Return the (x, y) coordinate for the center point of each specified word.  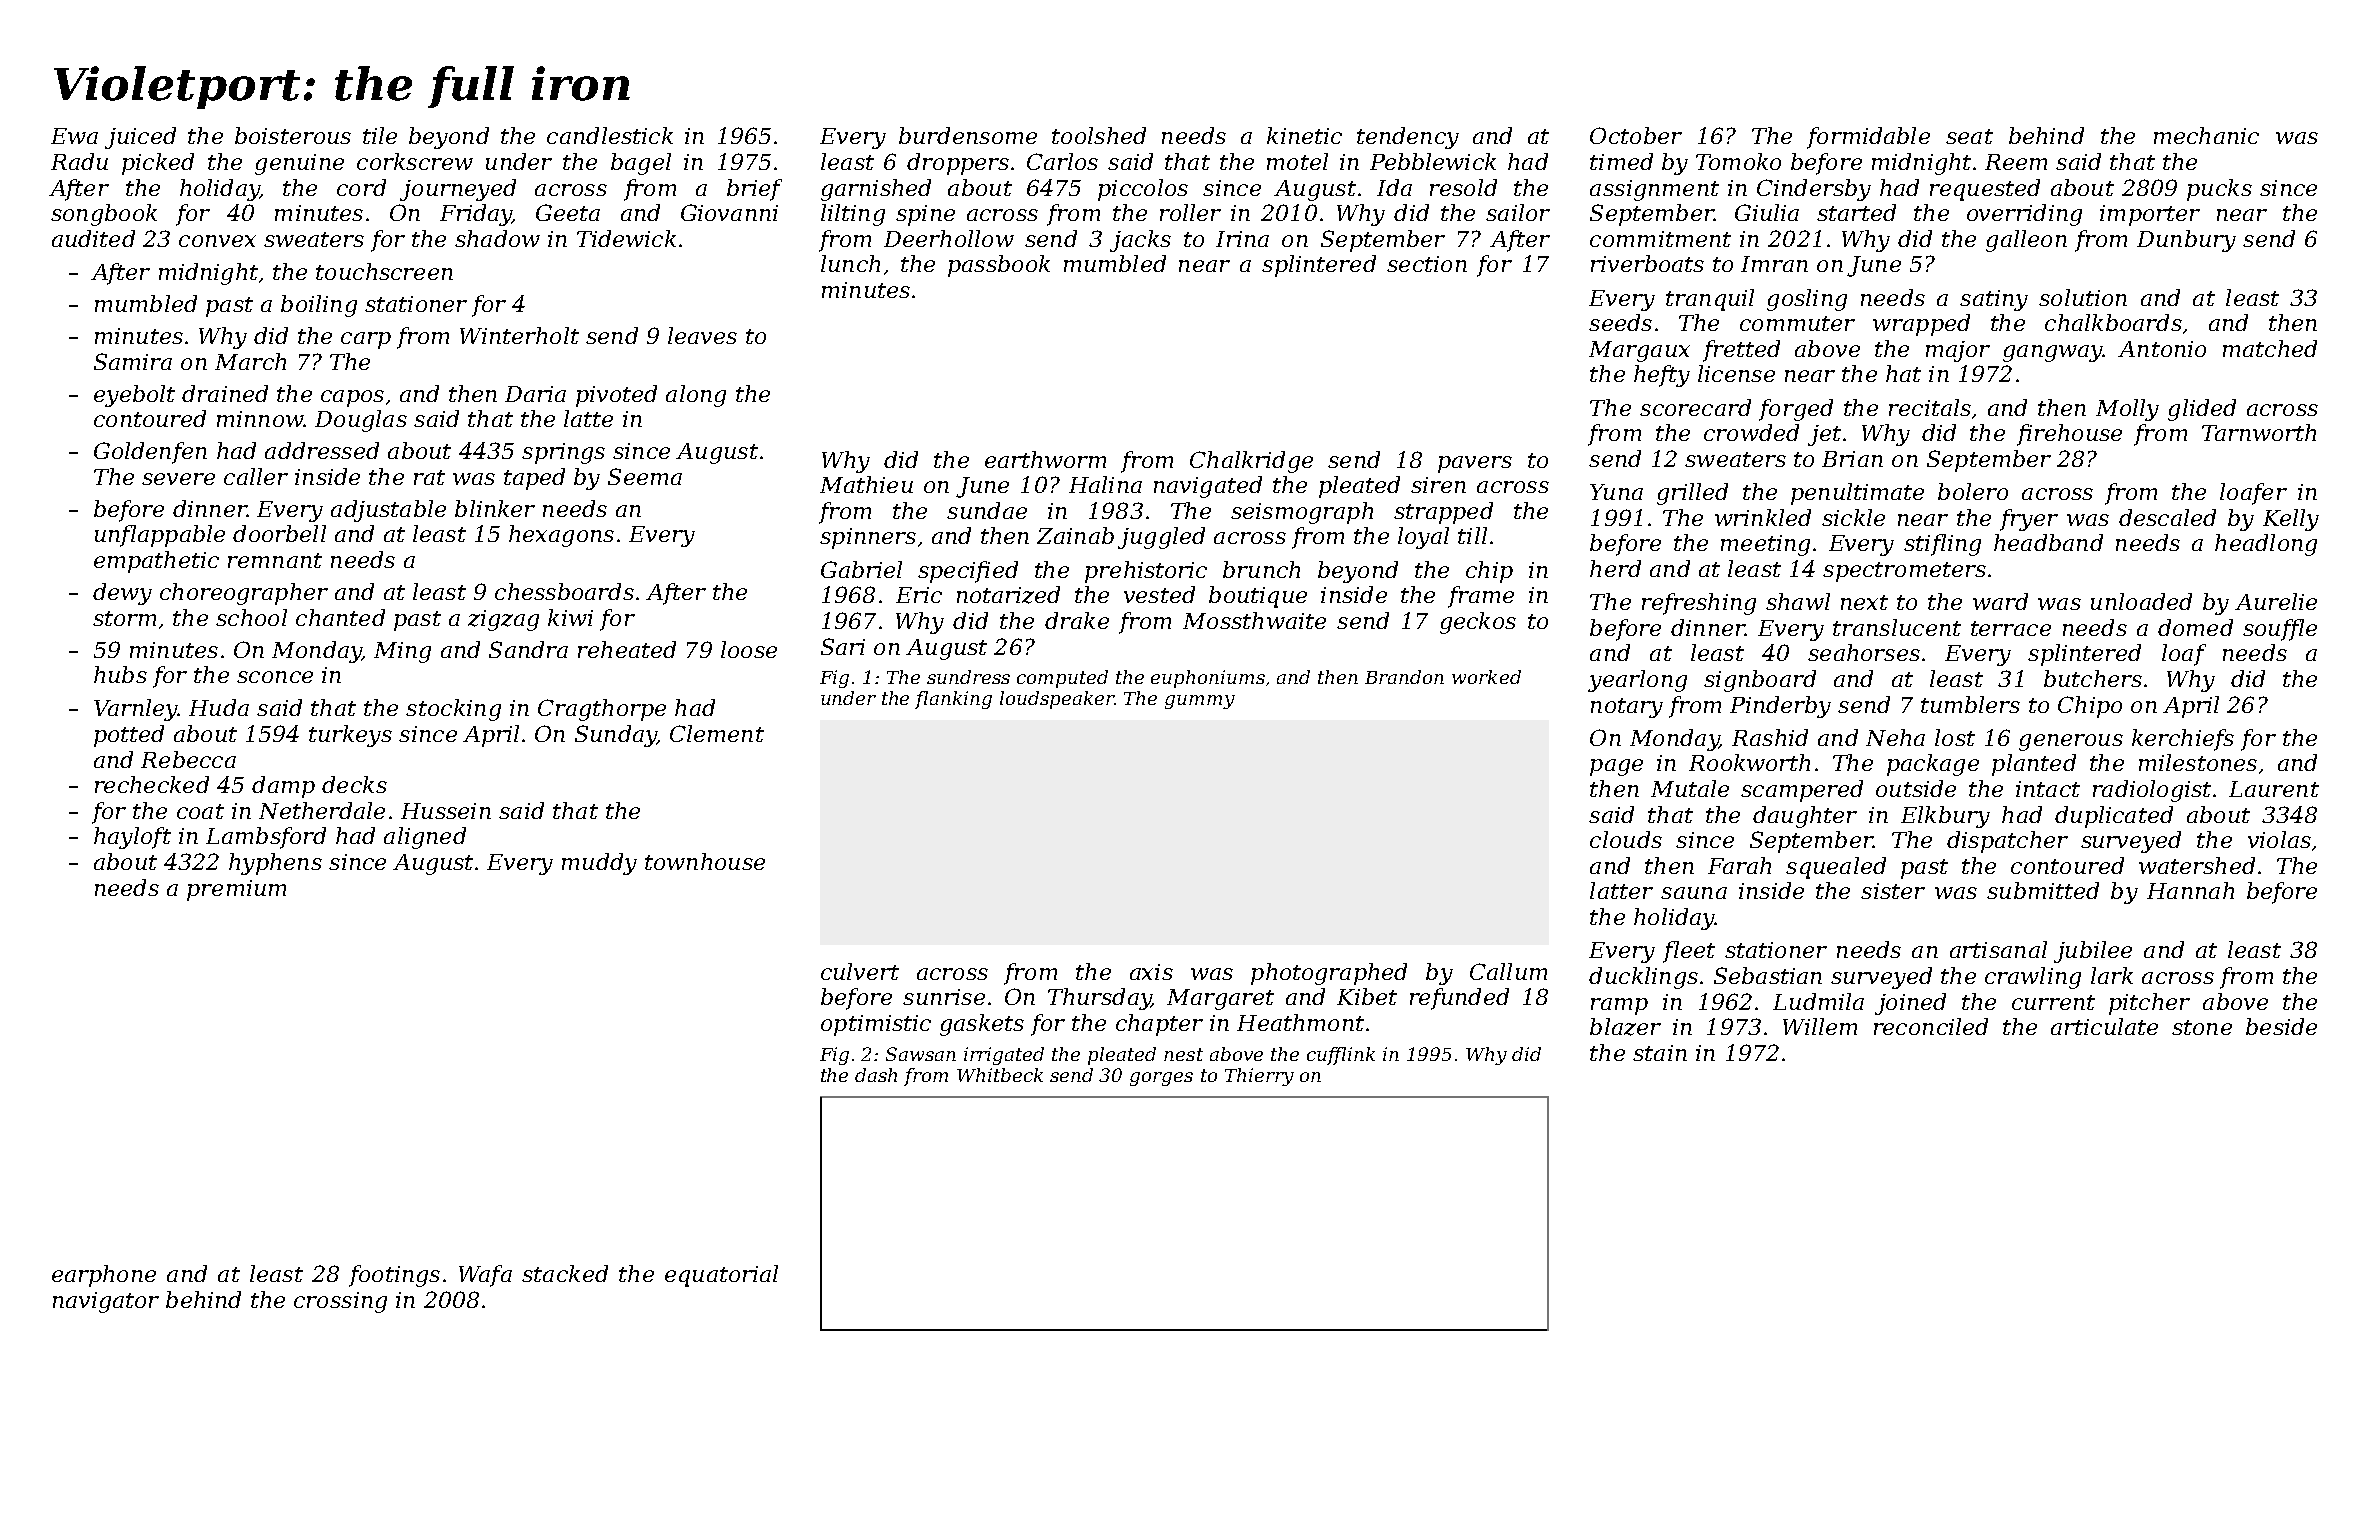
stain (1660, 1053)
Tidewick (626, 238)
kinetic (1304, 135)
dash (876, 1075)
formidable (1868, 138)
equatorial (721, 1276)
